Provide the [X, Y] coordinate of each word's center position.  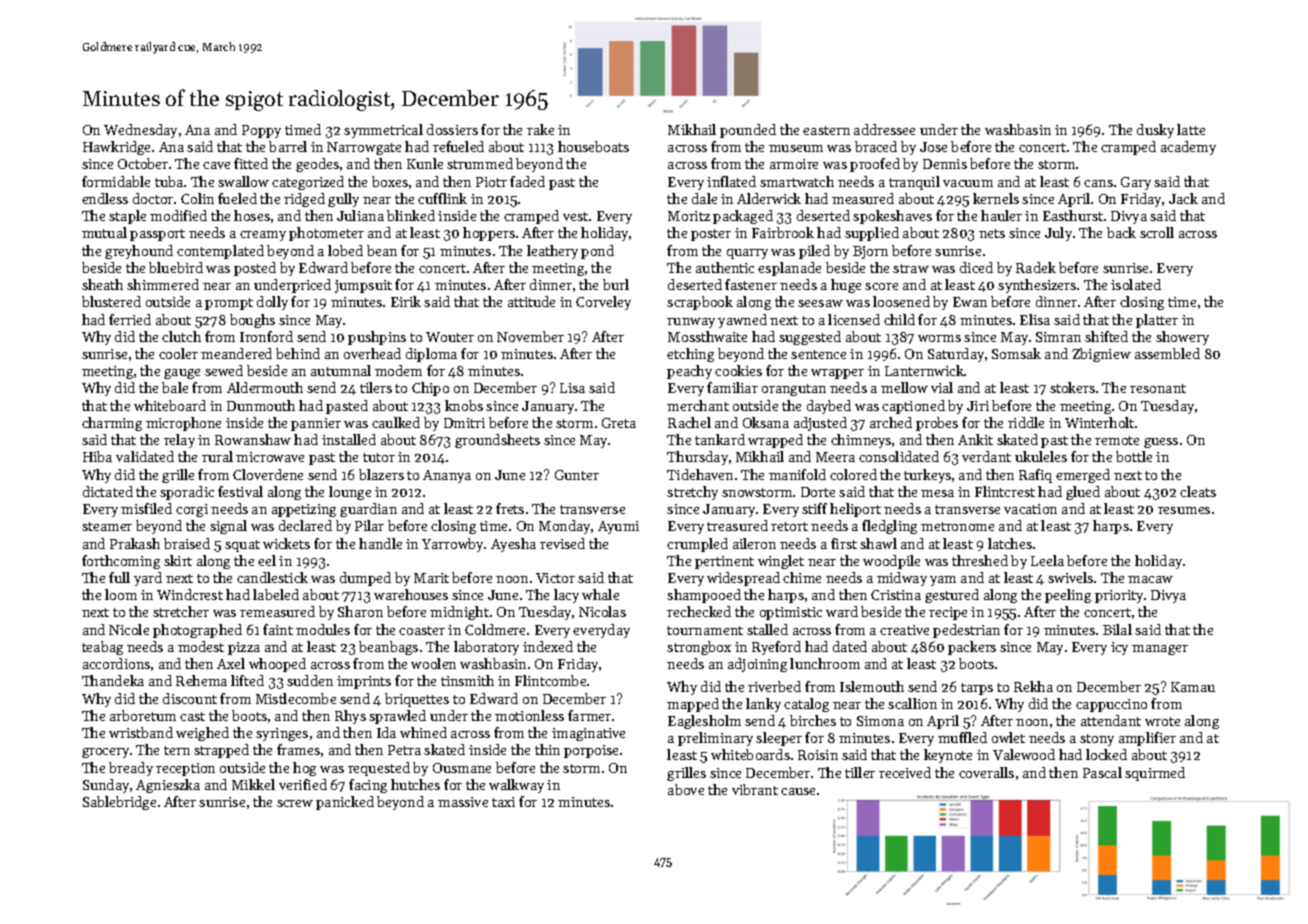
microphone [183, 424]
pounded [748, 131]
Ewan [970, 302]
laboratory [486, 648]
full [119, 577]
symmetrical [383, 131]
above [686, 789]
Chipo [430, 389]
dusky [1155, 131]
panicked [345, 803]
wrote [1162, 721]
